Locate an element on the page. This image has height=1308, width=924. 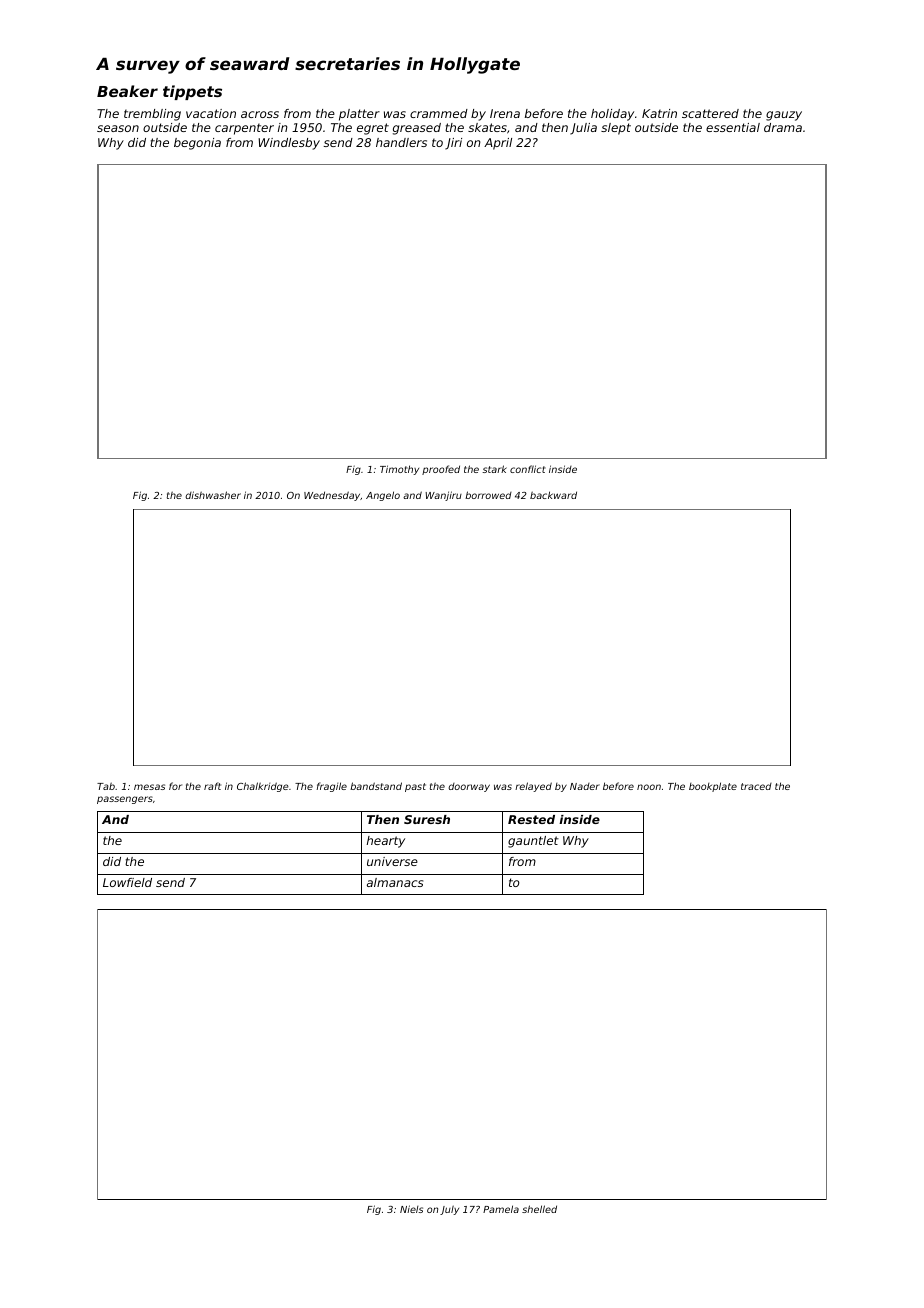
shelled is located at coordinates (539, 1209).
